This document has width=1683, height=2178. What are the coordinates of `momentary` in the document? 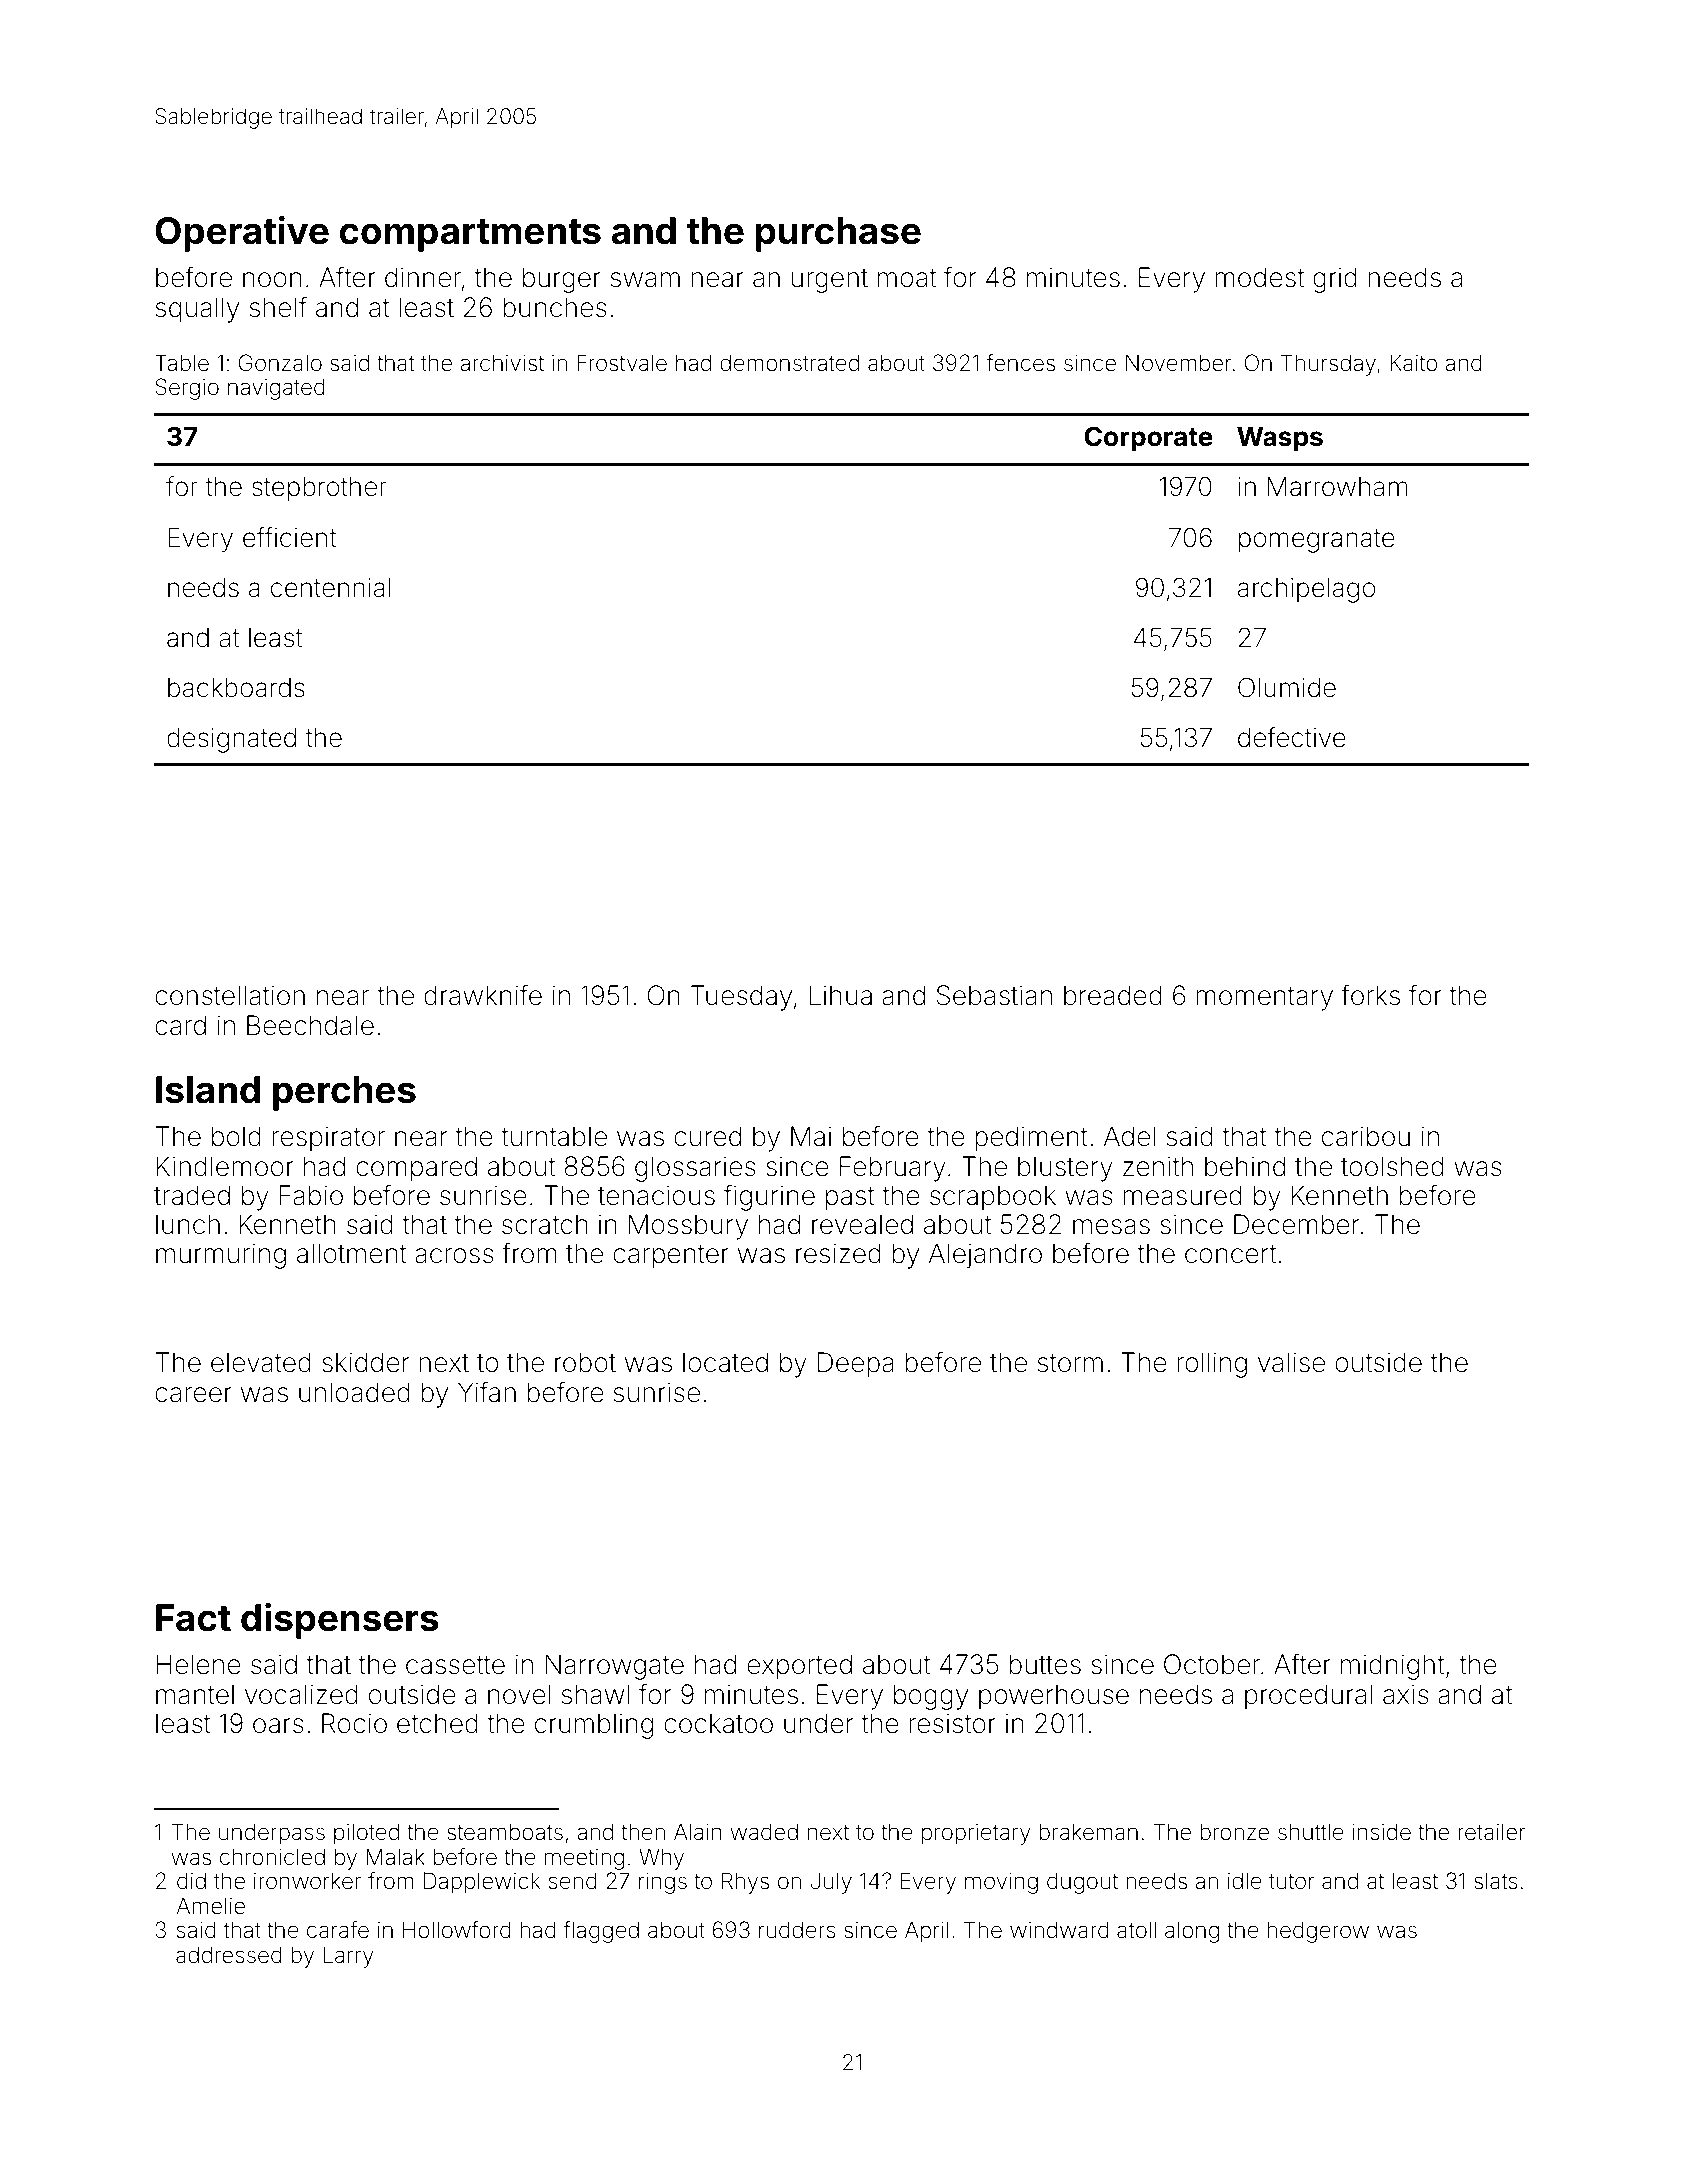 It's located at (1264, 999).
